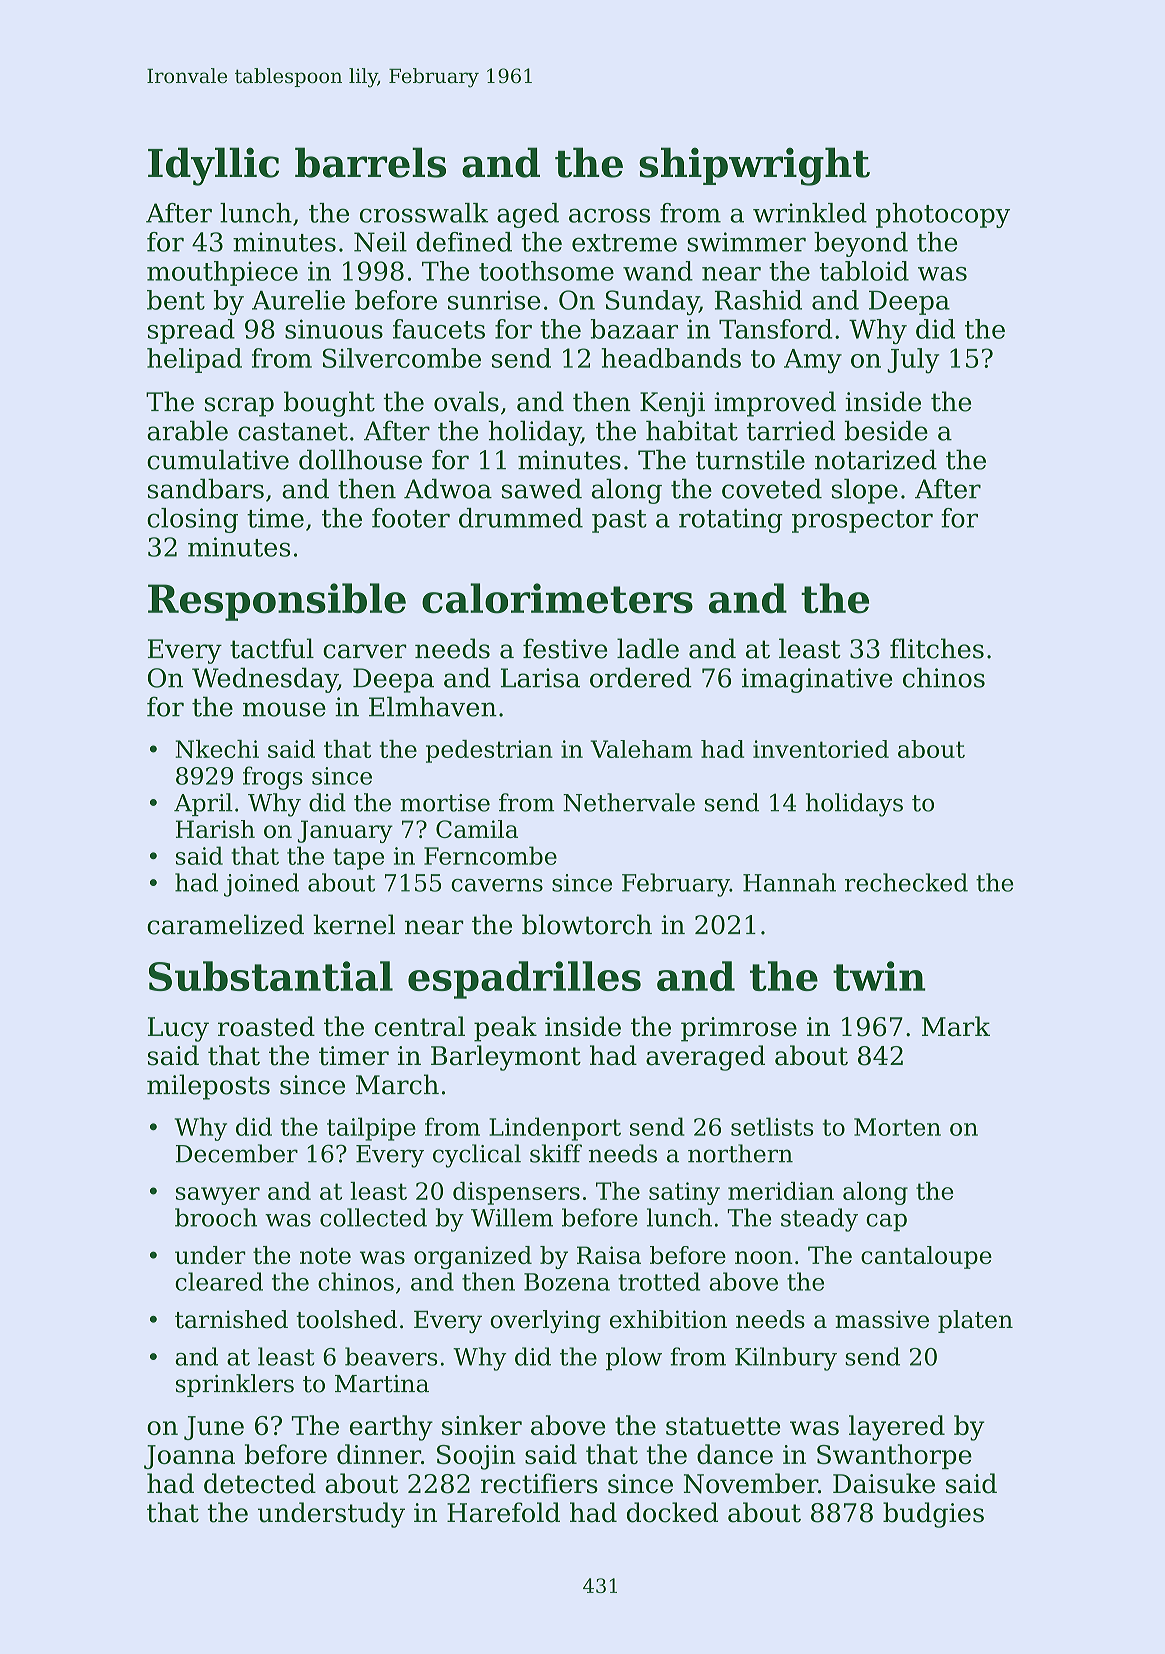 The width and height of the screenshot is (1165, 1654). Describe the element at coordinates (865, 491) in the screenshot. I see `slope` at that location.
